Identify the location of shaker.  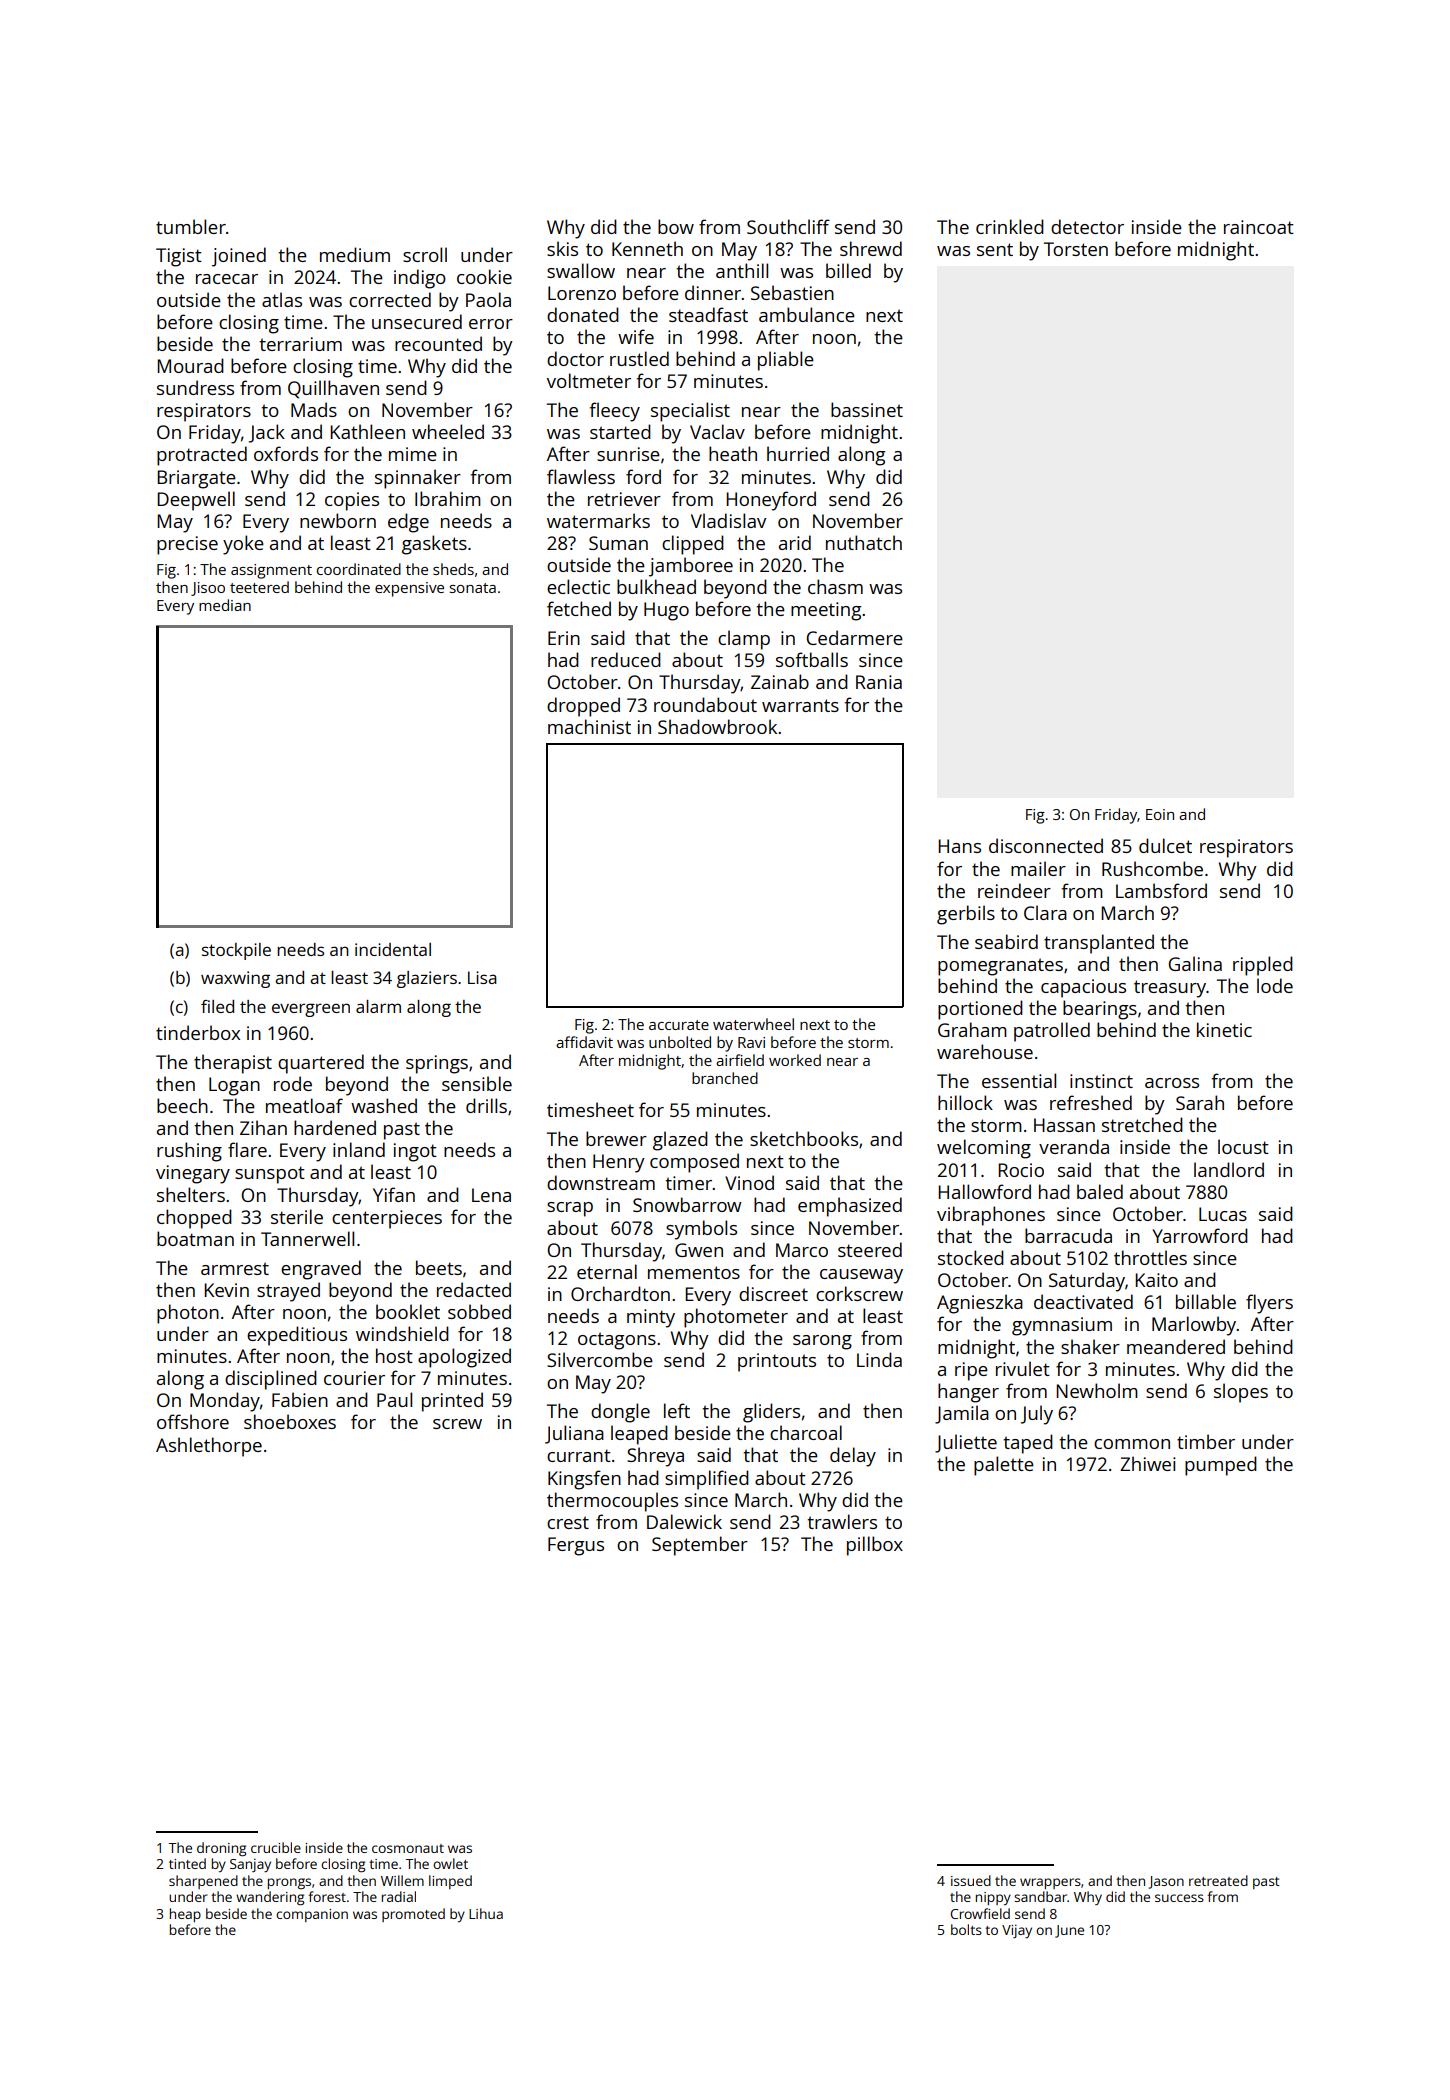
(1090, 1346).
